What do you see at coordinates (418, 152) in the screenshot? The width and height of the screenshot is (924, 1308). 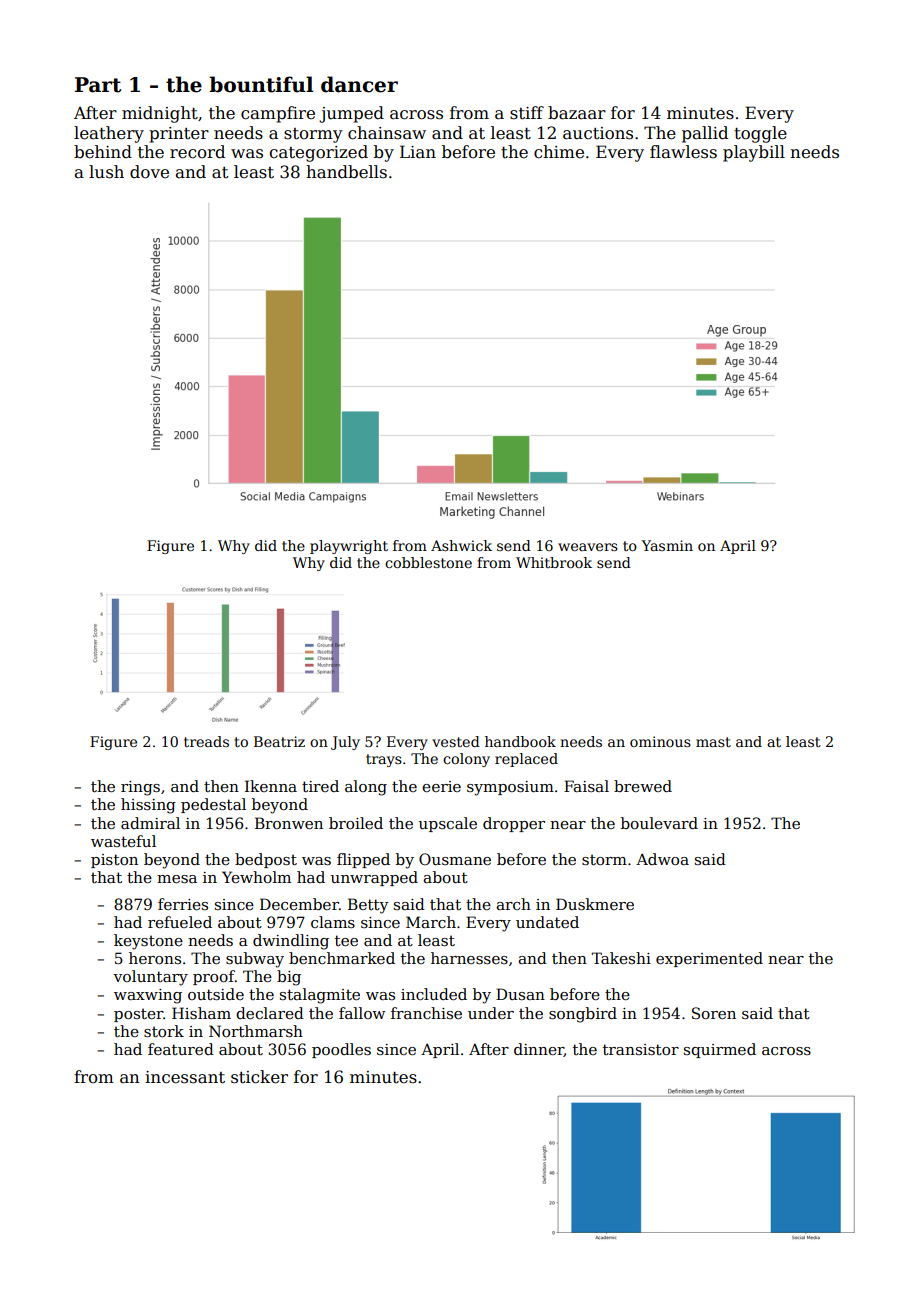 I see `Lian` at bounding box center [418, 152].
